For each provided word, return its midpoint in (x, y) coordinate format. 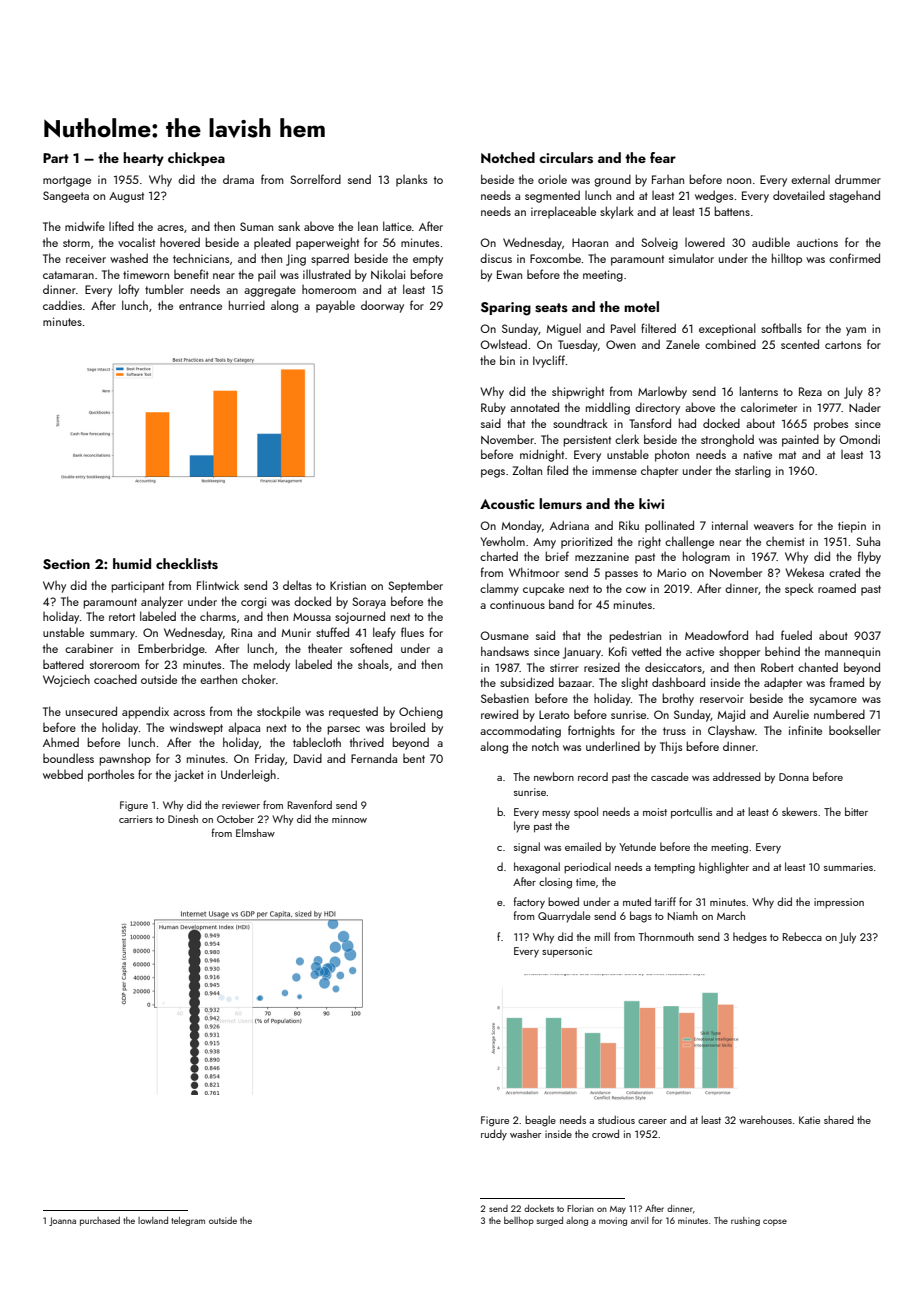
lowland (153, 1220)
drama (238, 179)
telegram (188, 1221)
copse (775, 1222)
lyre (522, 827)
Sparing (506, 309)
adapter (783, 683)
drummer (858, 179)
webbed (63, 774)
